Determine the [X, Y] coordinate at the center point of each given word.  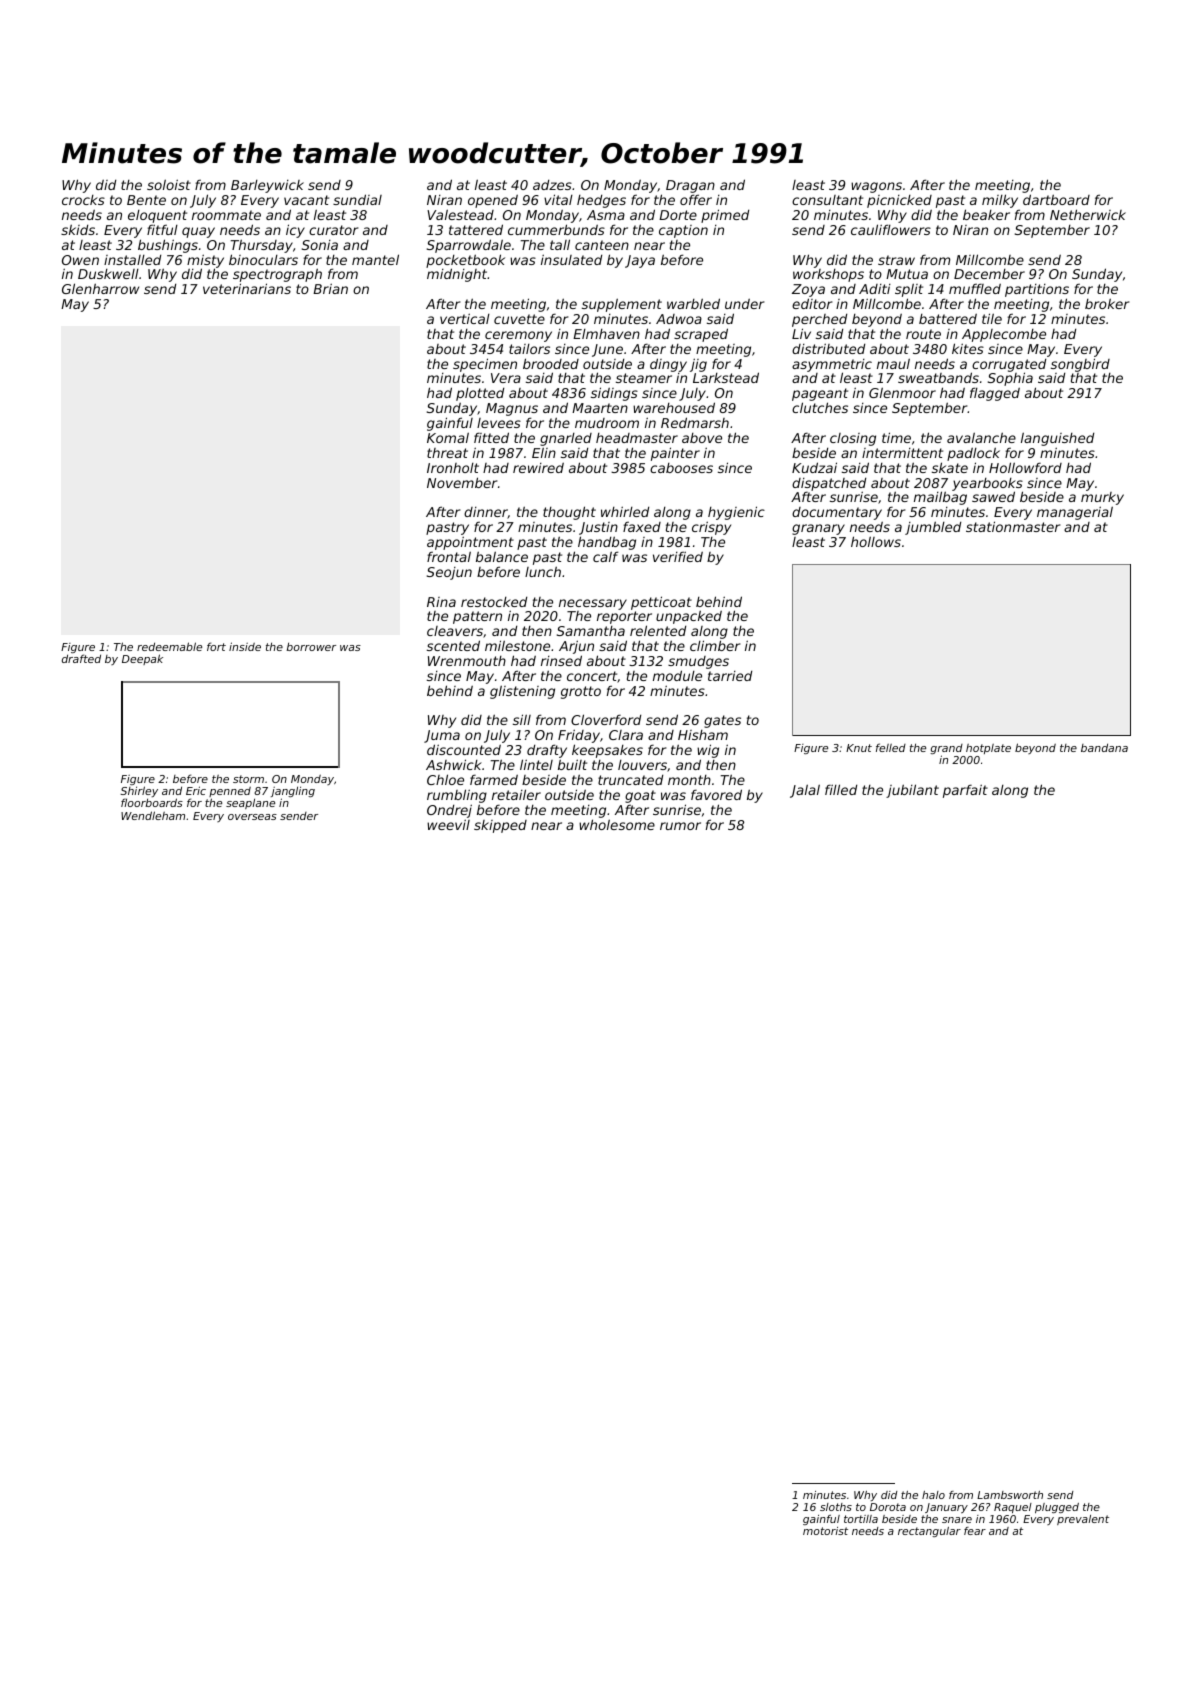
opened [493, 201]
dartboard [1056, 199]
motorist [825, 1531]
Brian [330, 289]
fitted [491, 437]
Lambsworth [1010, 1495]
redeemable [169, 646]
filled [841, 789]
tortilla [861, 1519]
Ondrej [449, 811]
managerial [1075, 513]
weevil [448, 824]
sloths [836, 1507]
